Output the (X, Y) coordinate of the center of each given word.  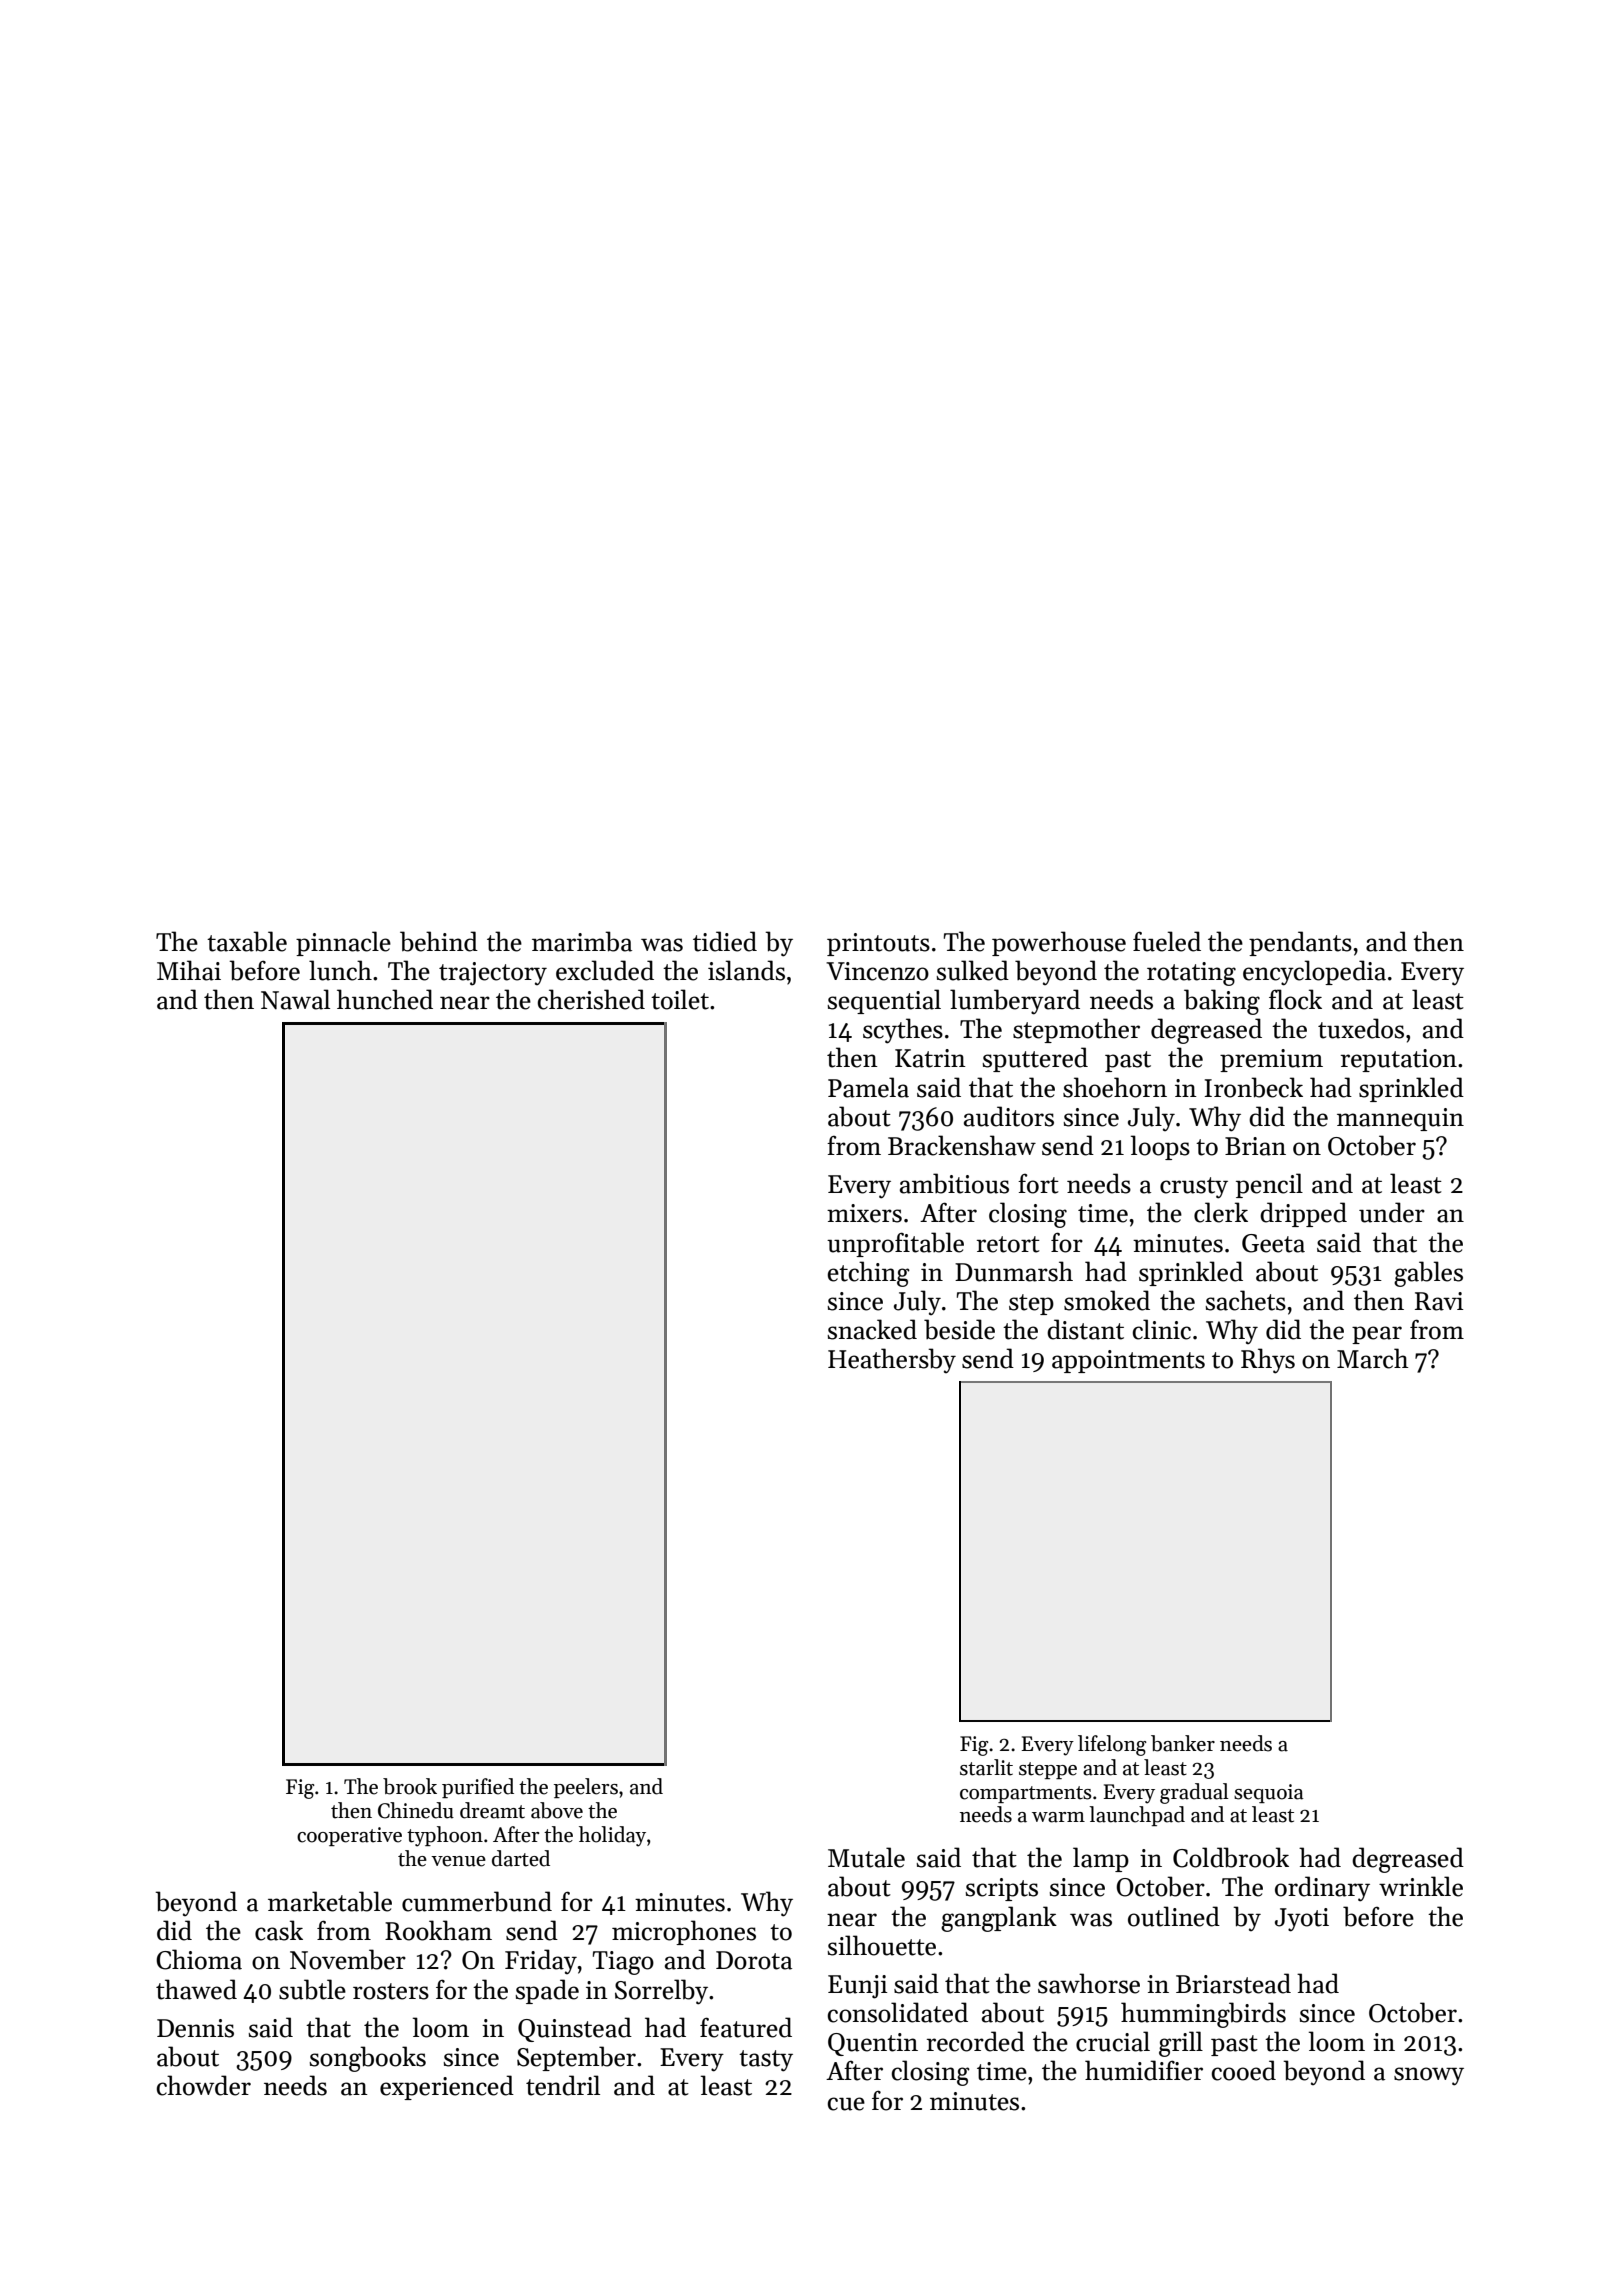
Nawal (295, 999)
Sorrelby (661, 1992)
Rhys (1268, 1361)
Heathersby (892, 1360)
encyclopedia (1314, 973)
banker (1183, 1743)
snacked (872, 1329)
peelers (586, 1788)
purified (478, 1788)
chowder (204, 2085)
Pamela (868, 1087)
